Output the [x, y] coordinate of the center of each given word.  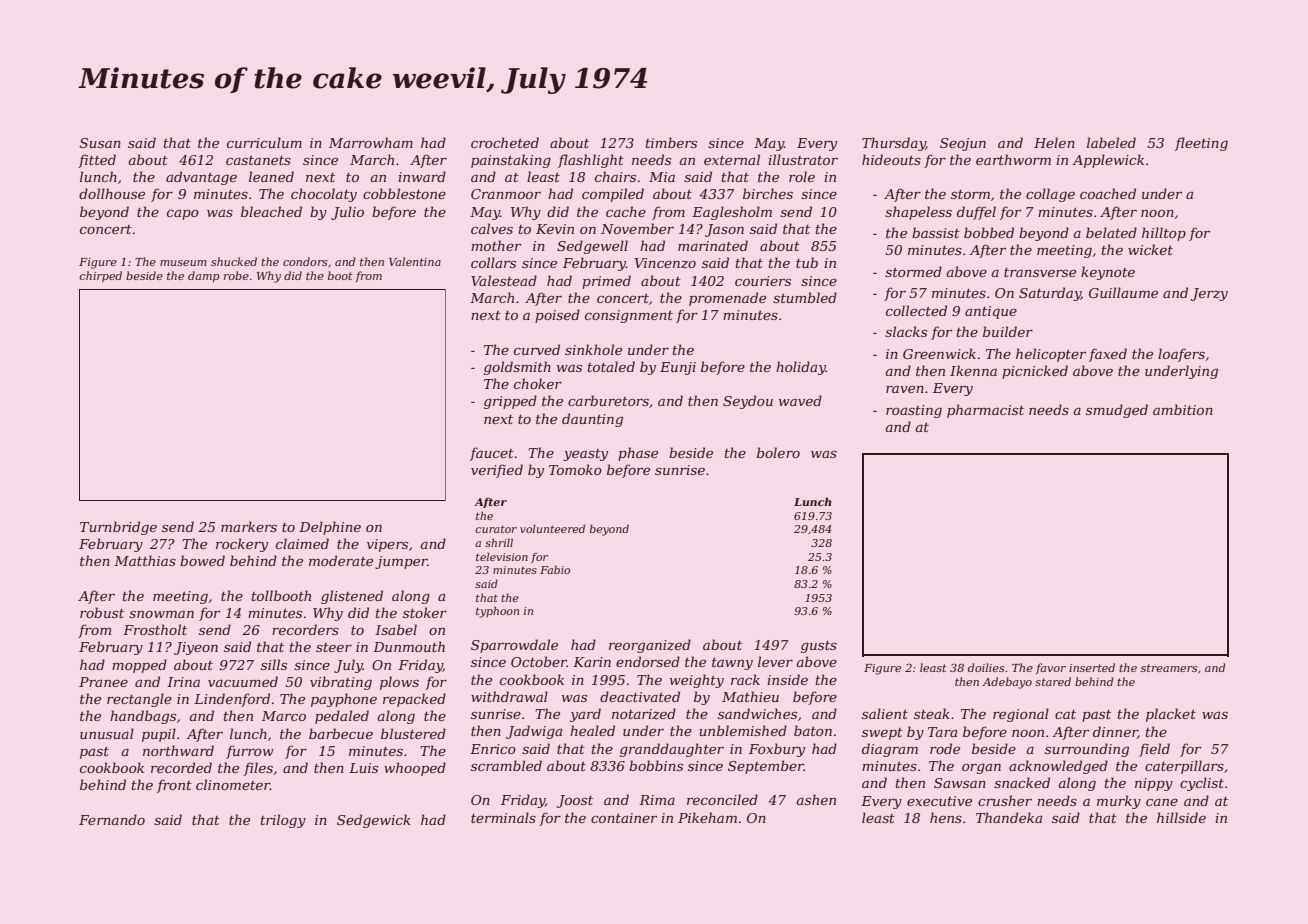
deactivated [640, 696]
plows [399, 683]
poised [557, 316]
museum [183, 263]
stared [1053, 681]
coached [1108, 193]
